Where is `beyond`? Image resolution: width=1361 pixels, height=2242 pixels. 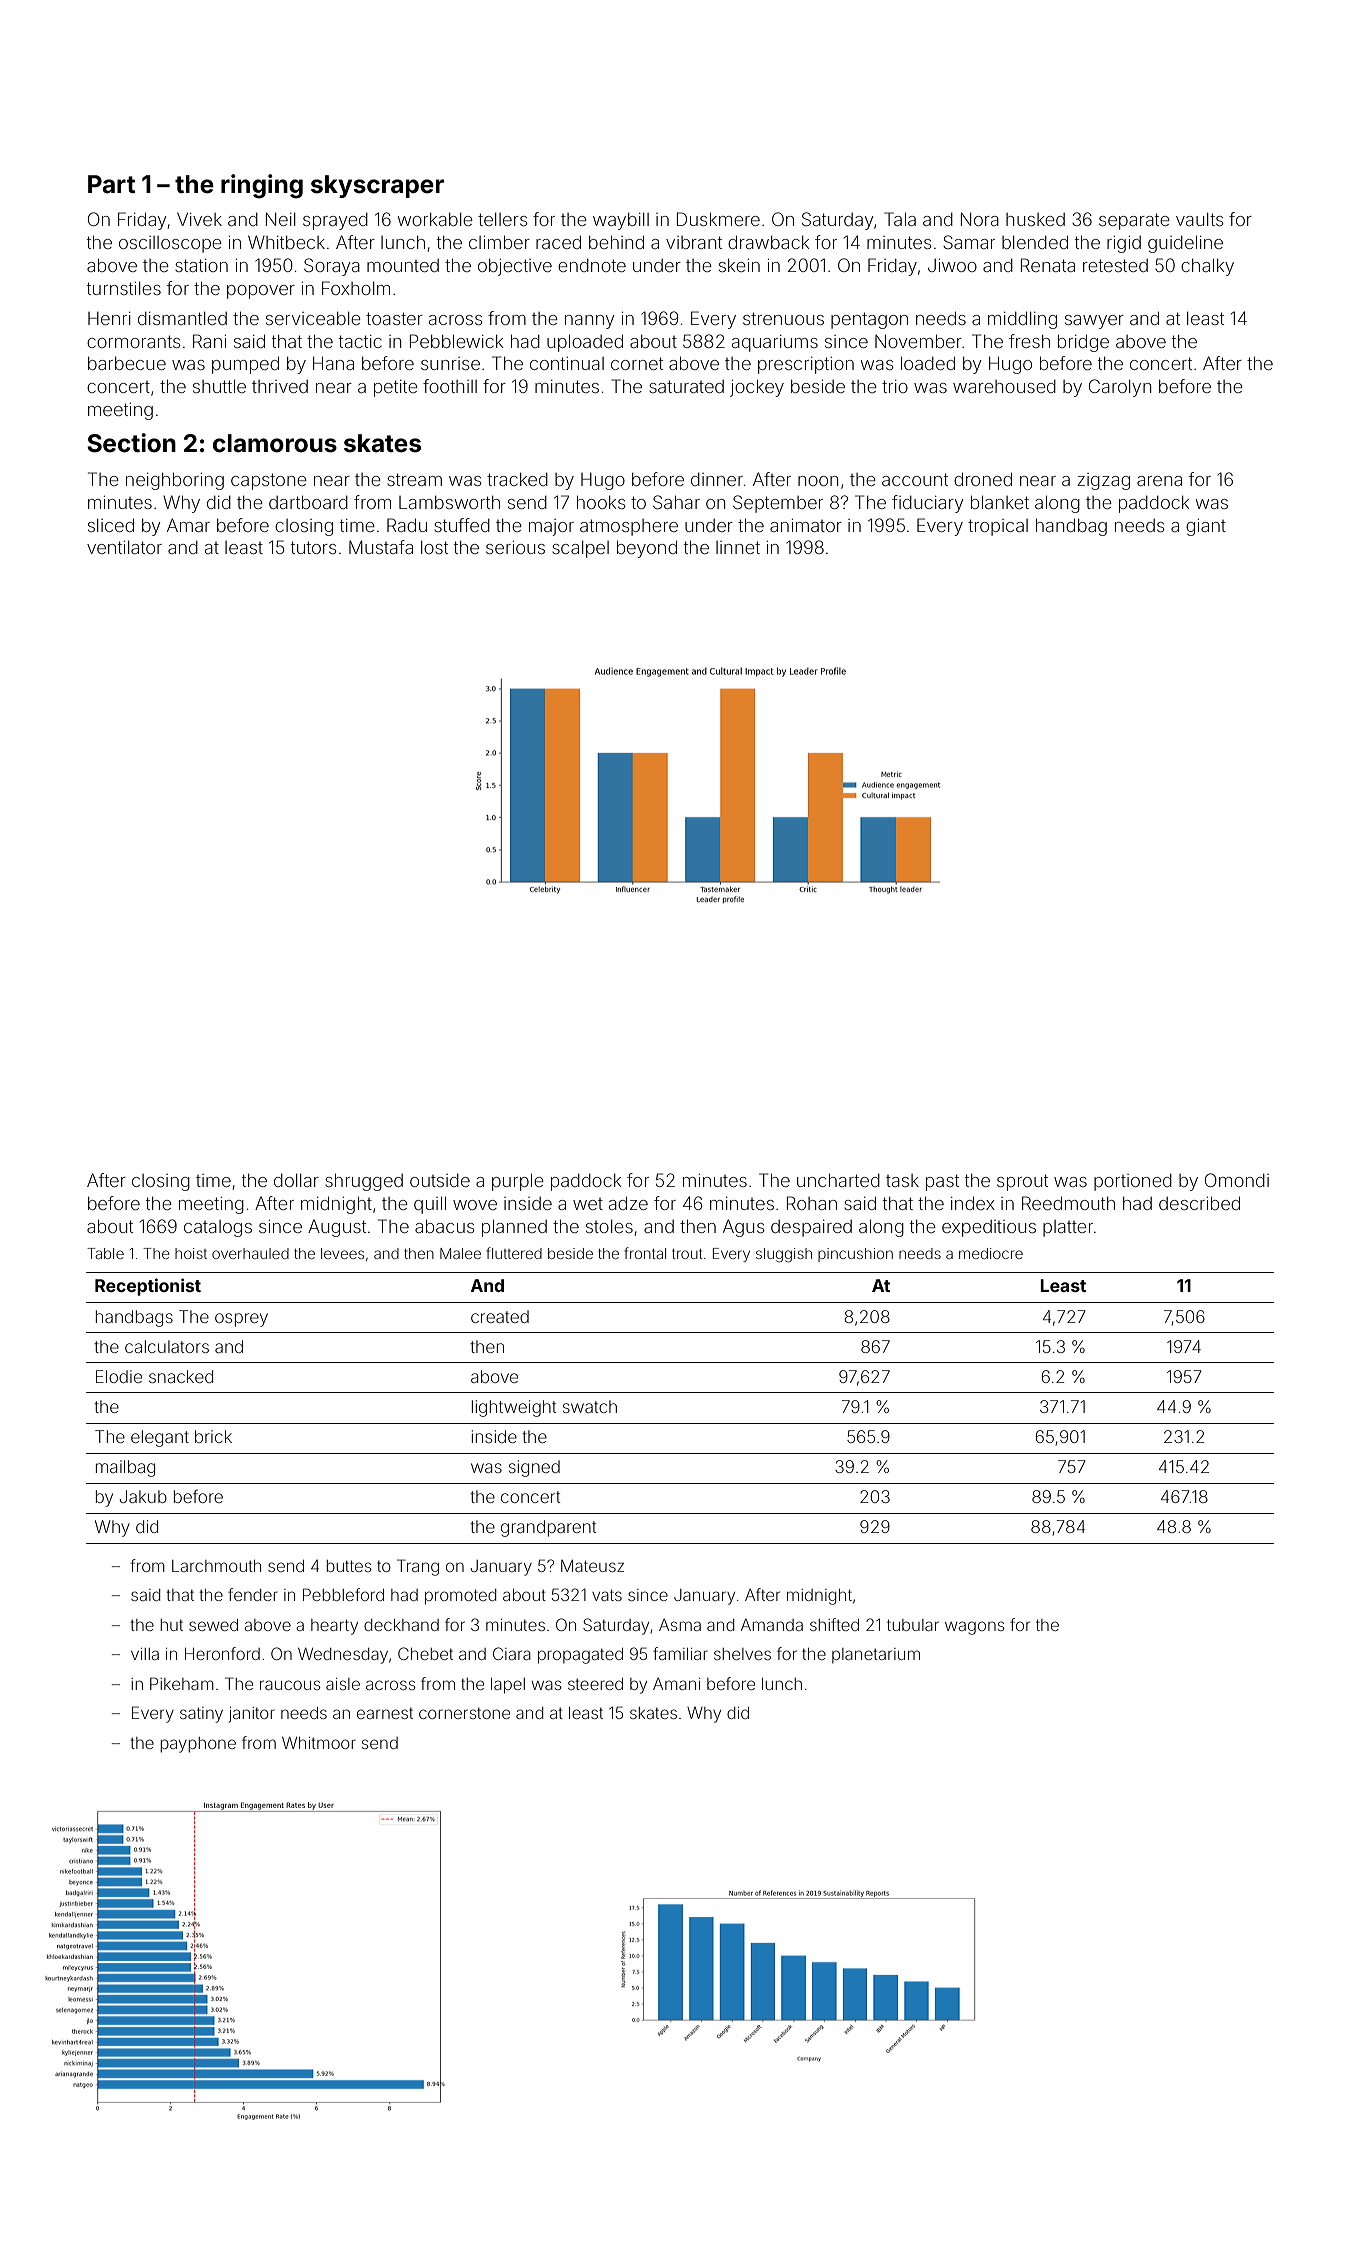
beyond is located at coordinates (647, 549).
